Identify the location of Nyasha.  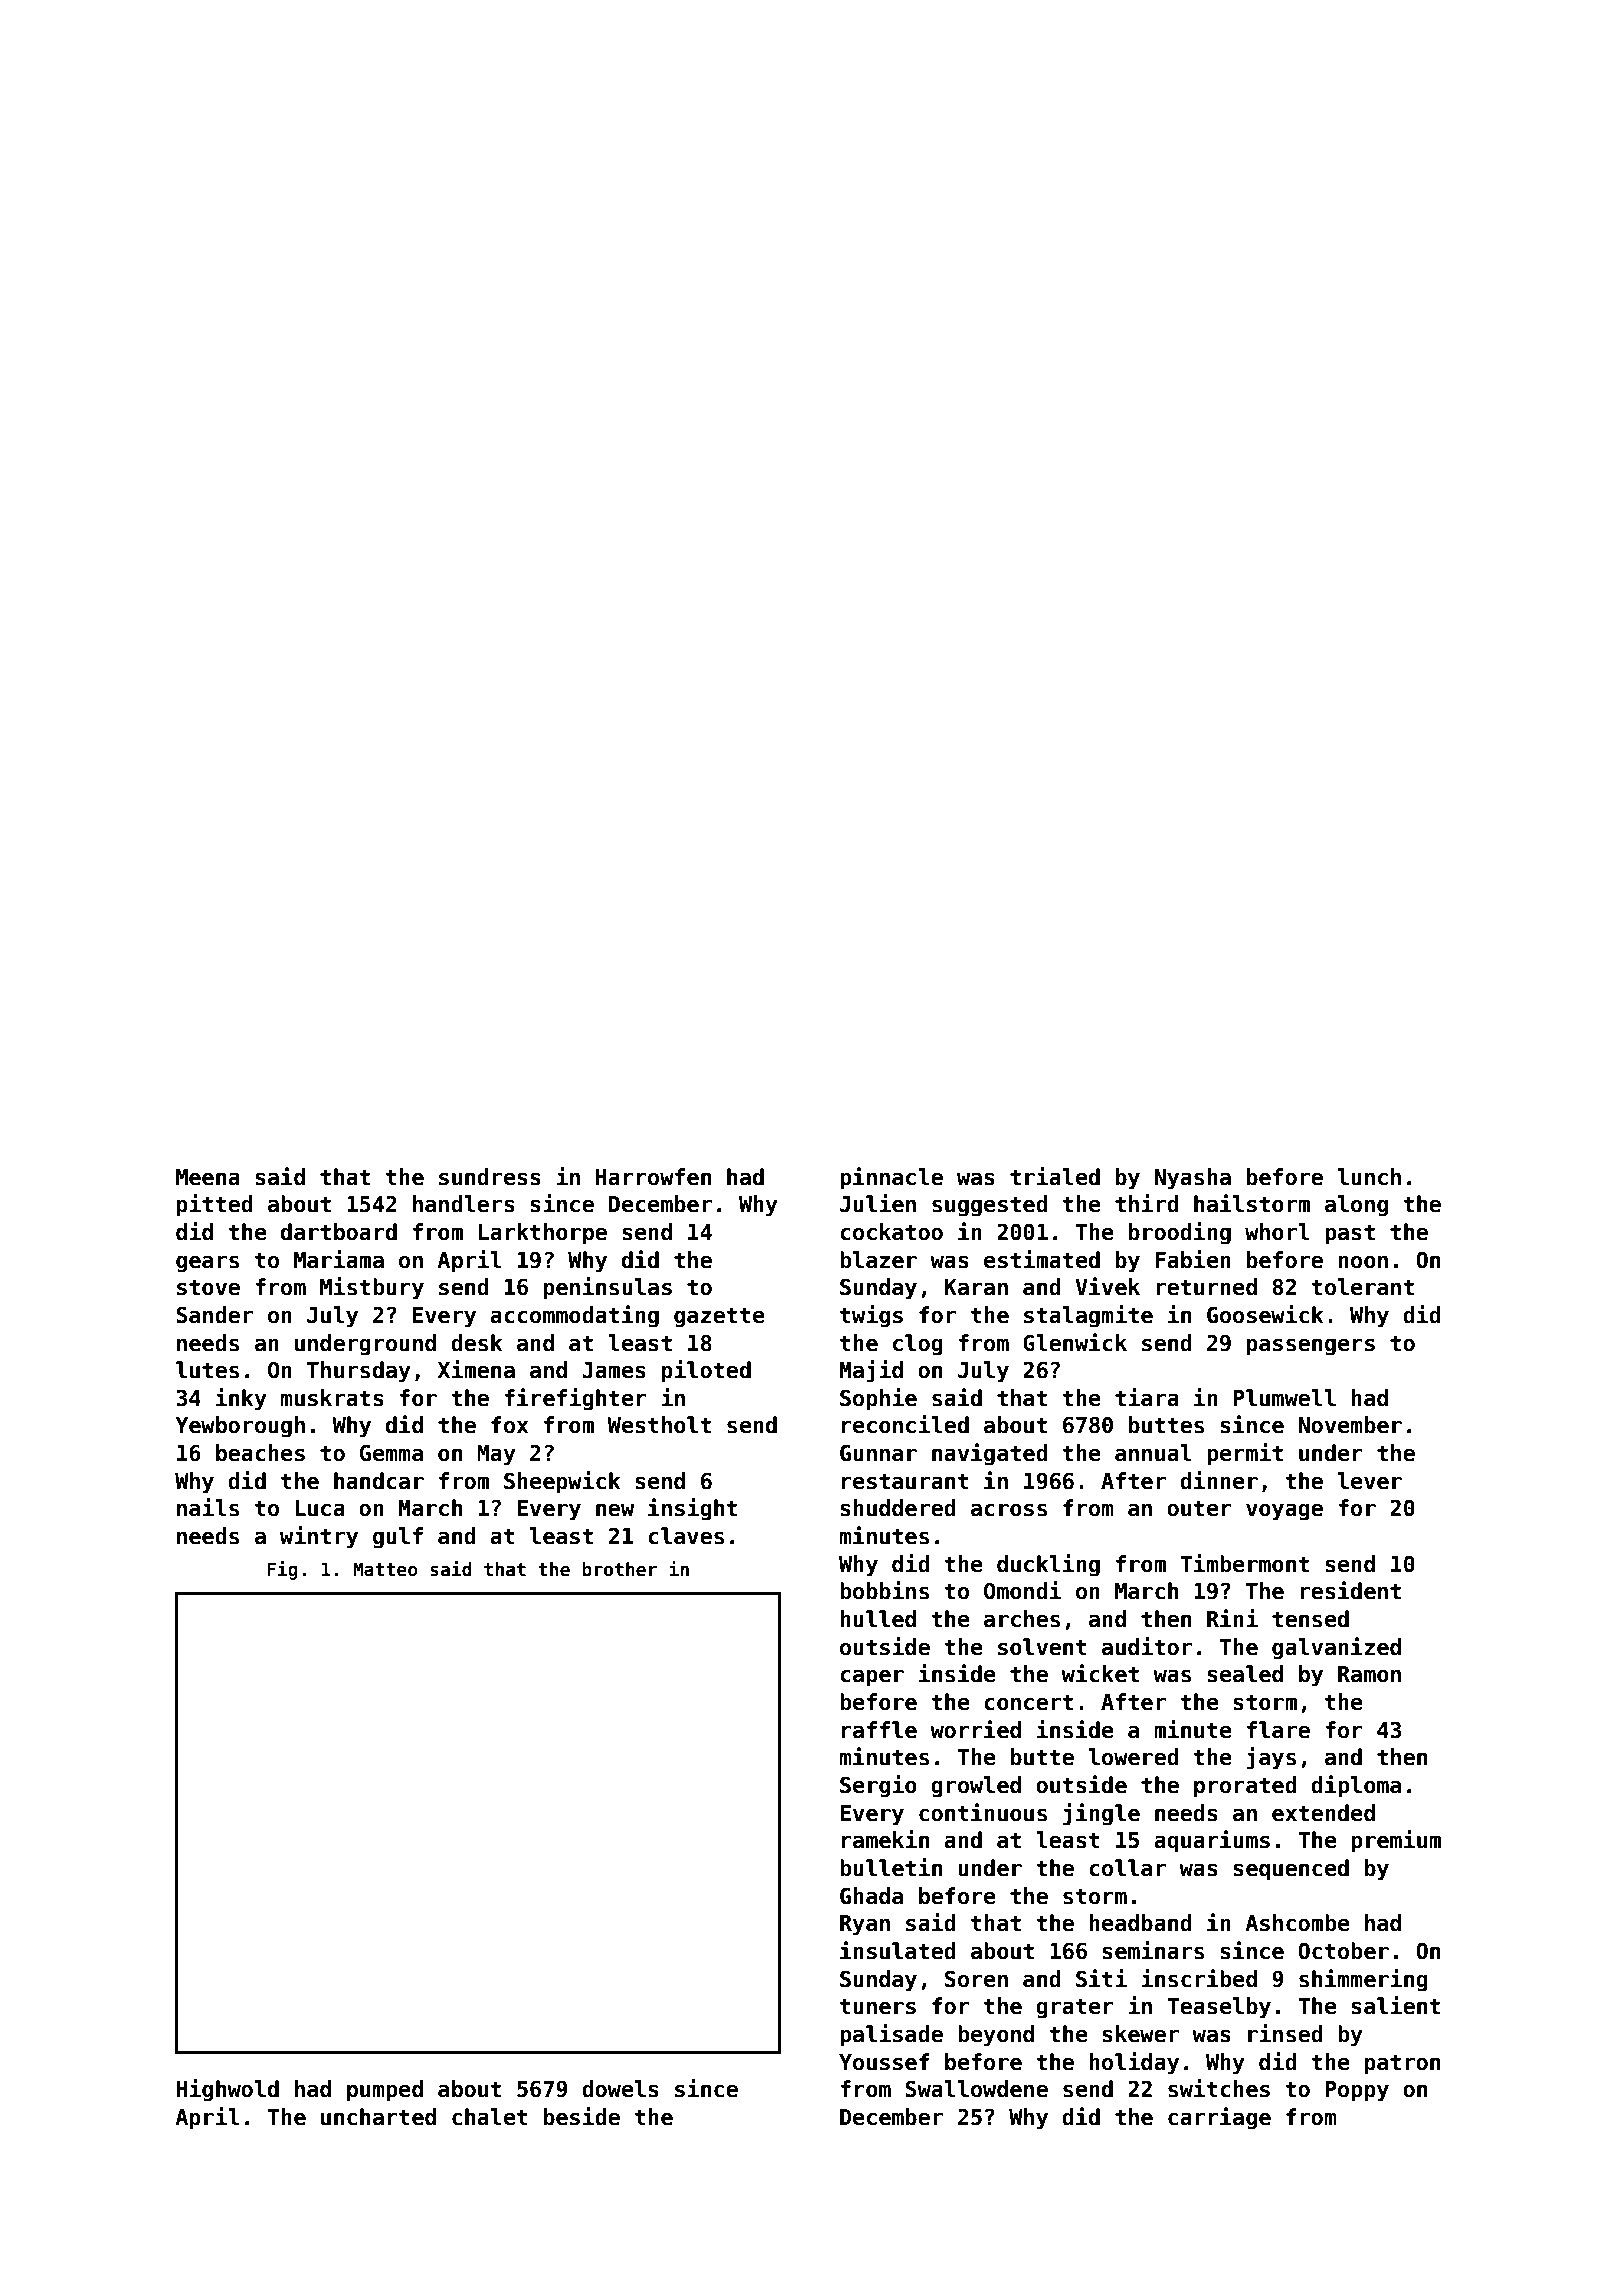
(1193, 1179).
